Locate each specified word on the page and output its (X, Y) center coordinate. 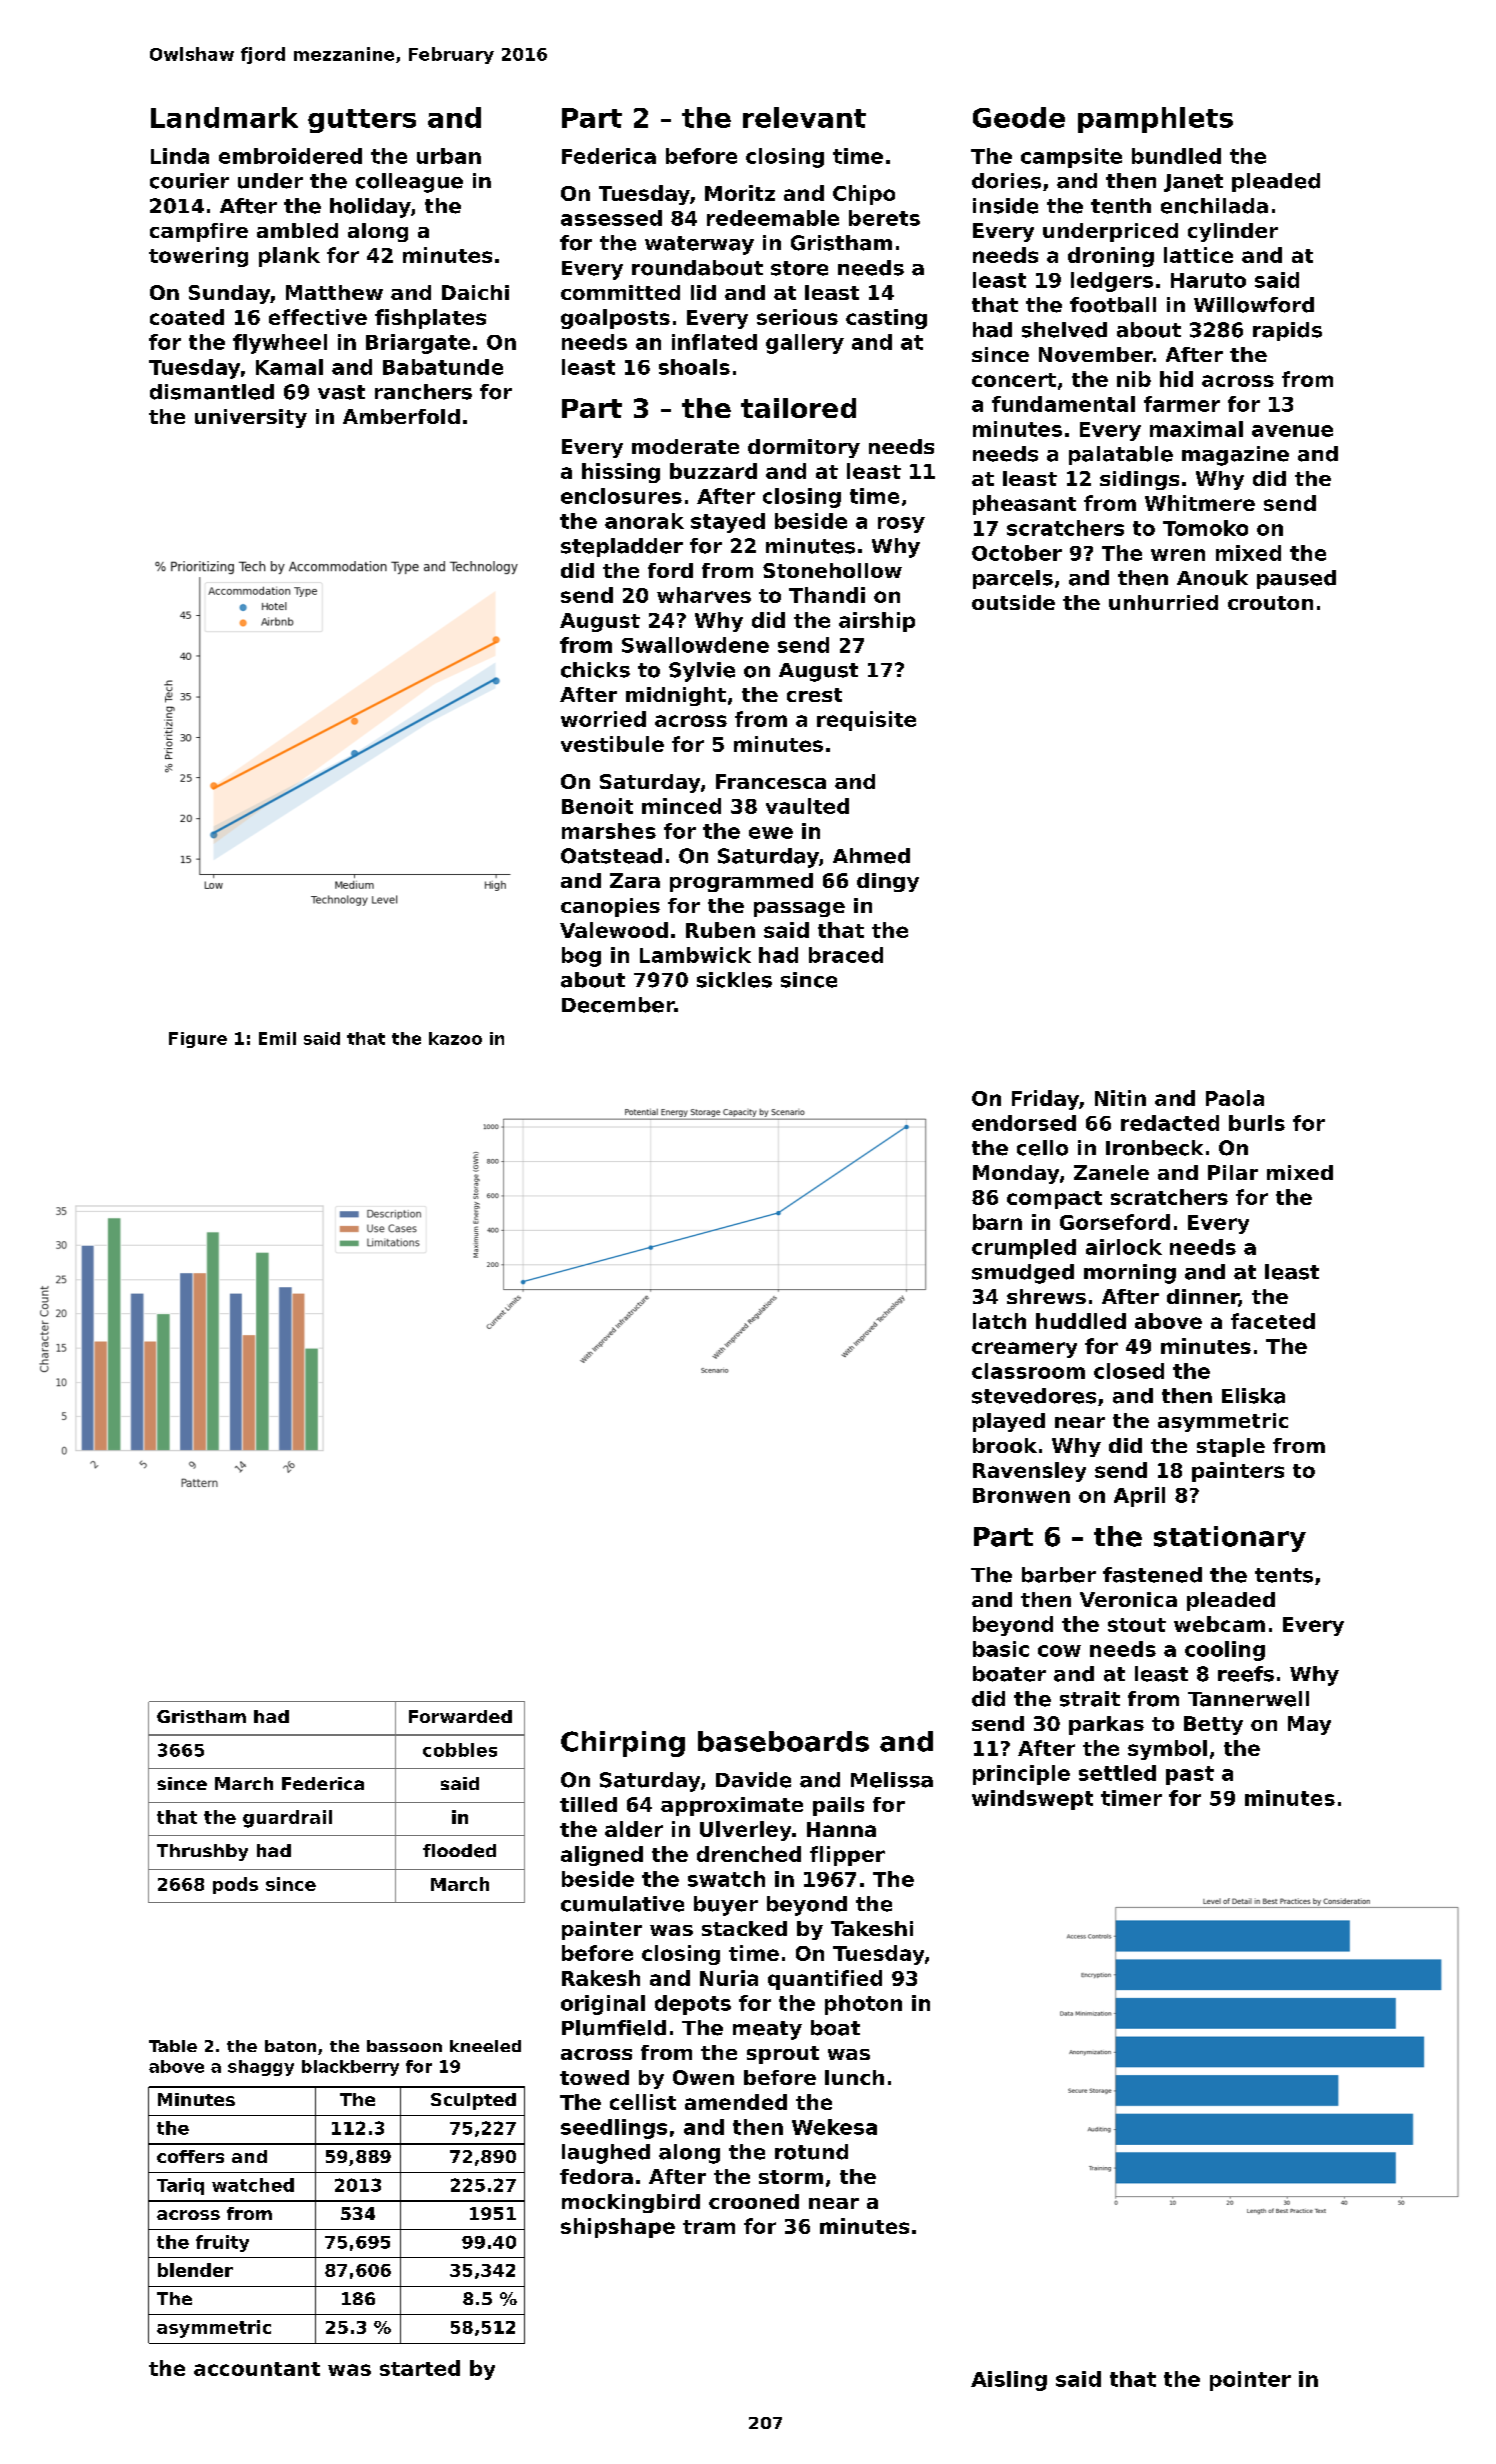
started (420, 2368)
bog (581, 957)
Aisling (1009, 2381)
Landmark (224, 117)
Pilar (1233, 1172)
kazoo (455, 1038)
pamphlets (1155, 120)
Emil (277, 1038)
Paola (1235, 1098)
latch (999, 1321)
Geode (1019, 117)
